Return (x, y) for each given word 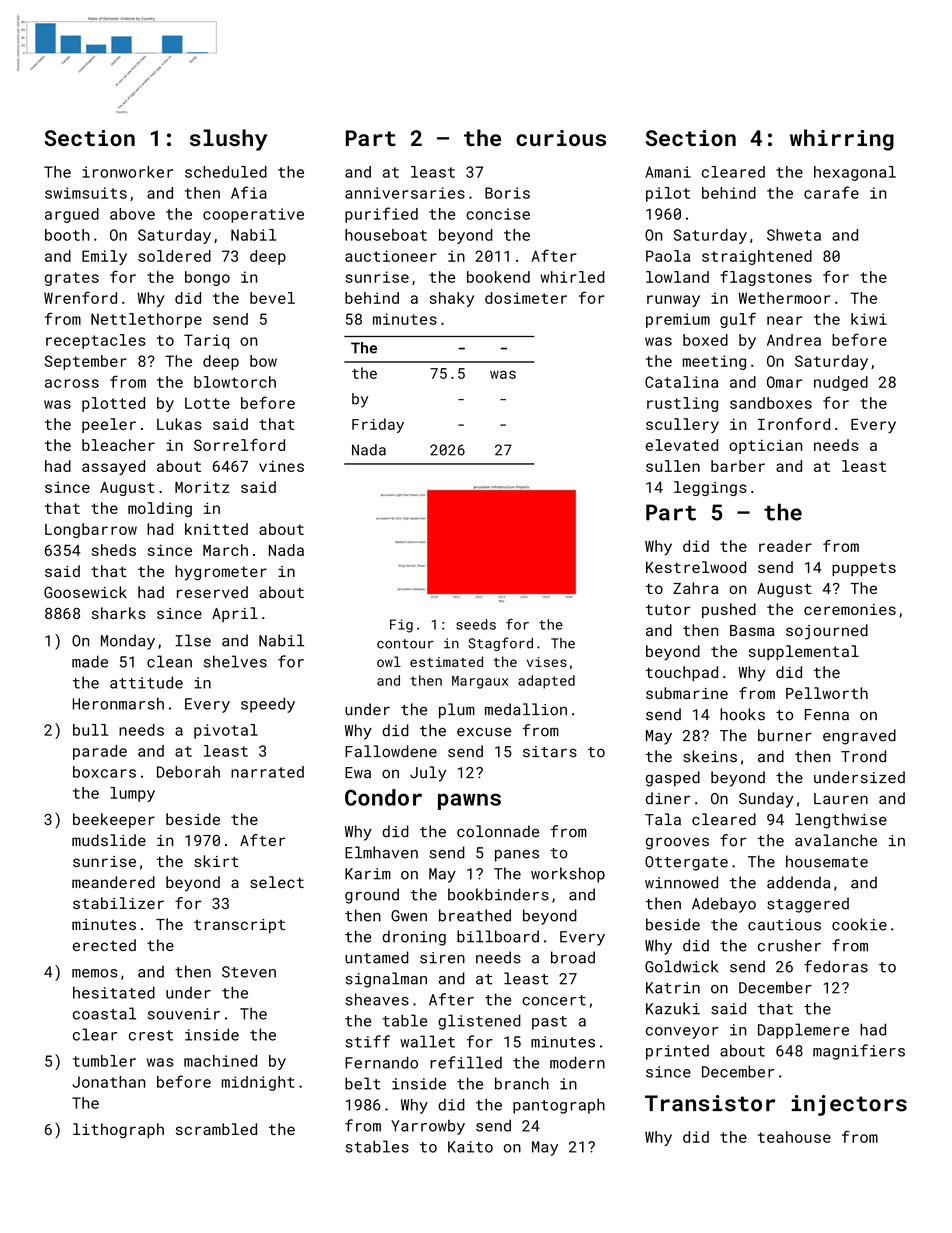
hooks (742, 714)
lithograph (118, 1131)
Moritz (202, 487)
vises (547, 662)
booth (67, 235)
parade (100, 752)
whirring (842, 140)
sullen (673, 466)
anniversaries (405, 193)
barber (738, 466)
